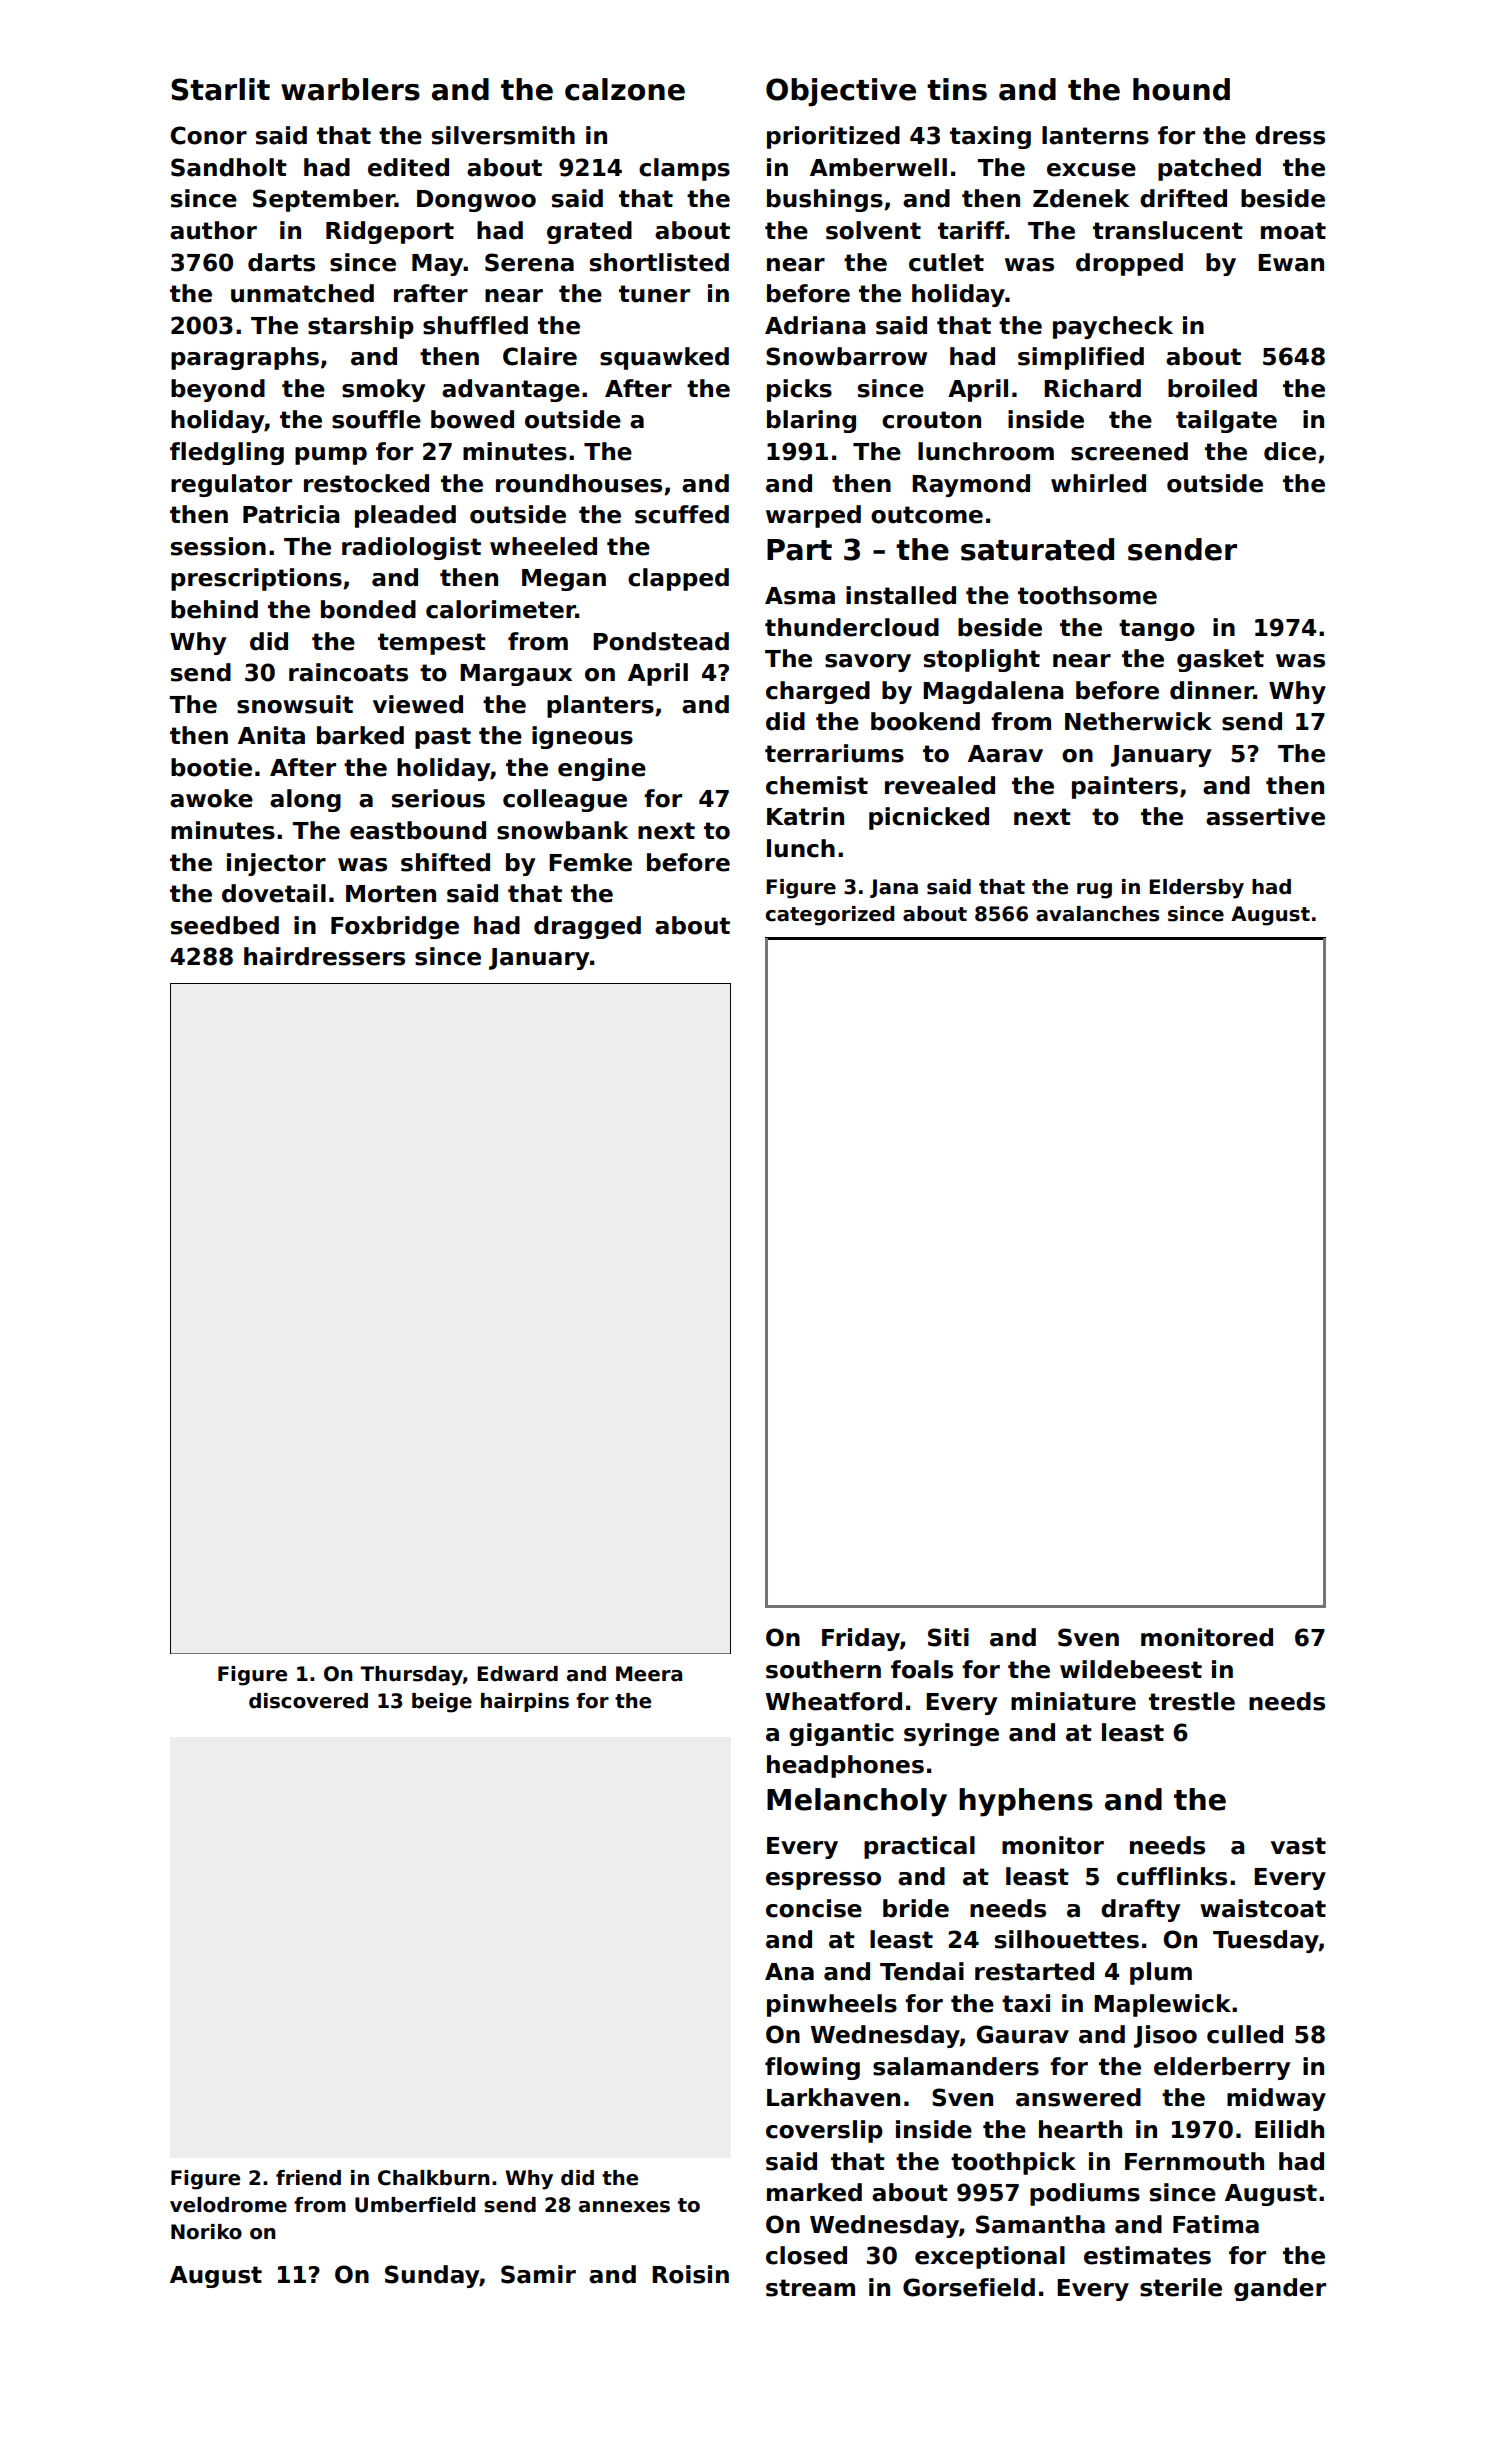 This image has width=1496, height=2464. Describe the element at coordinates (811, 421) in the image. I see `blaring` at that location.
